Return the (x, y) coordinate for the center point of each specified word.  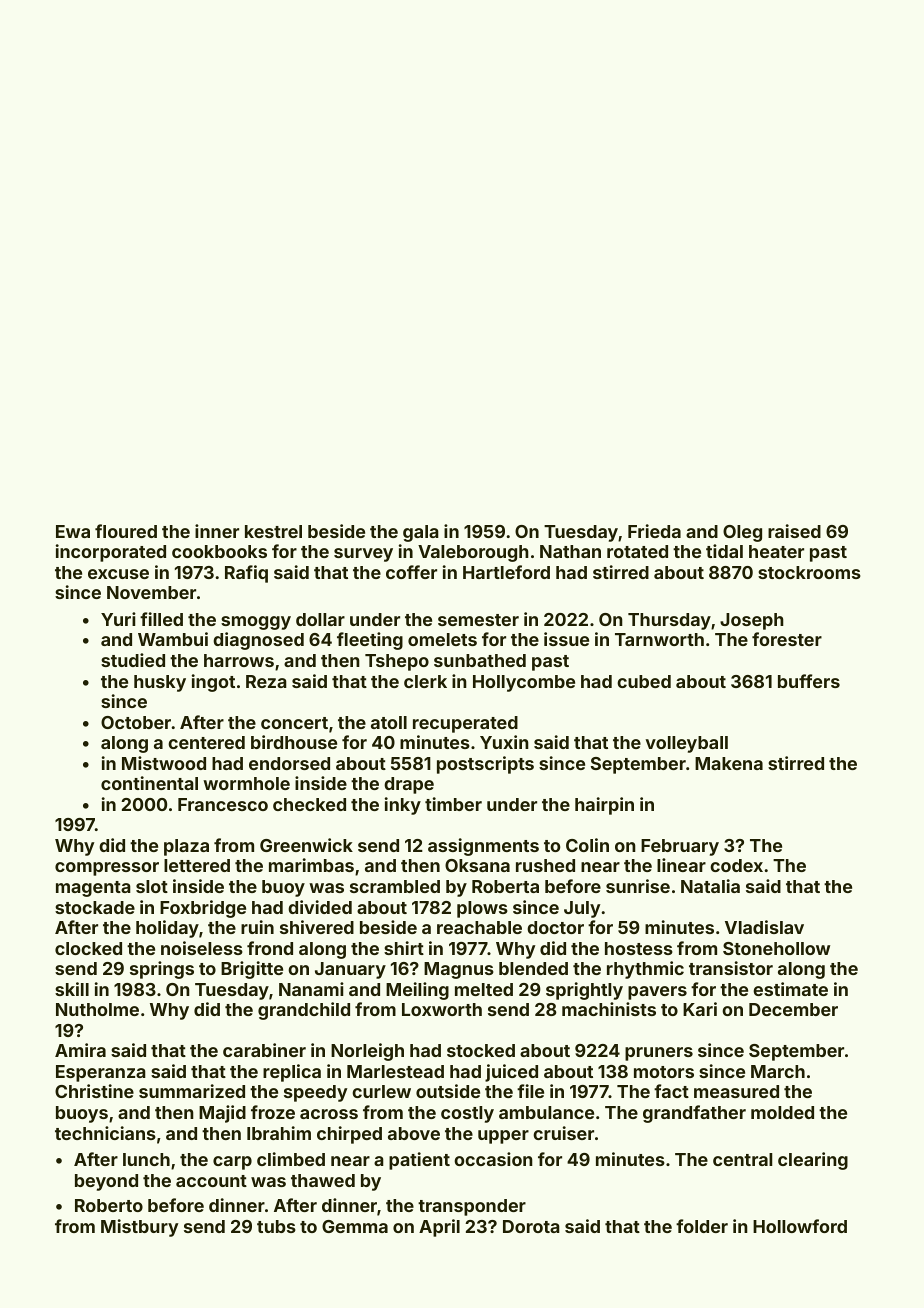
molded (782, 1112)
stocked (481, 1050)
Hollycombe (524, 683)
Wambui (173, 639)
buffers (809, 681)
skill (72, 989)
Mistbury (140, 1228)
